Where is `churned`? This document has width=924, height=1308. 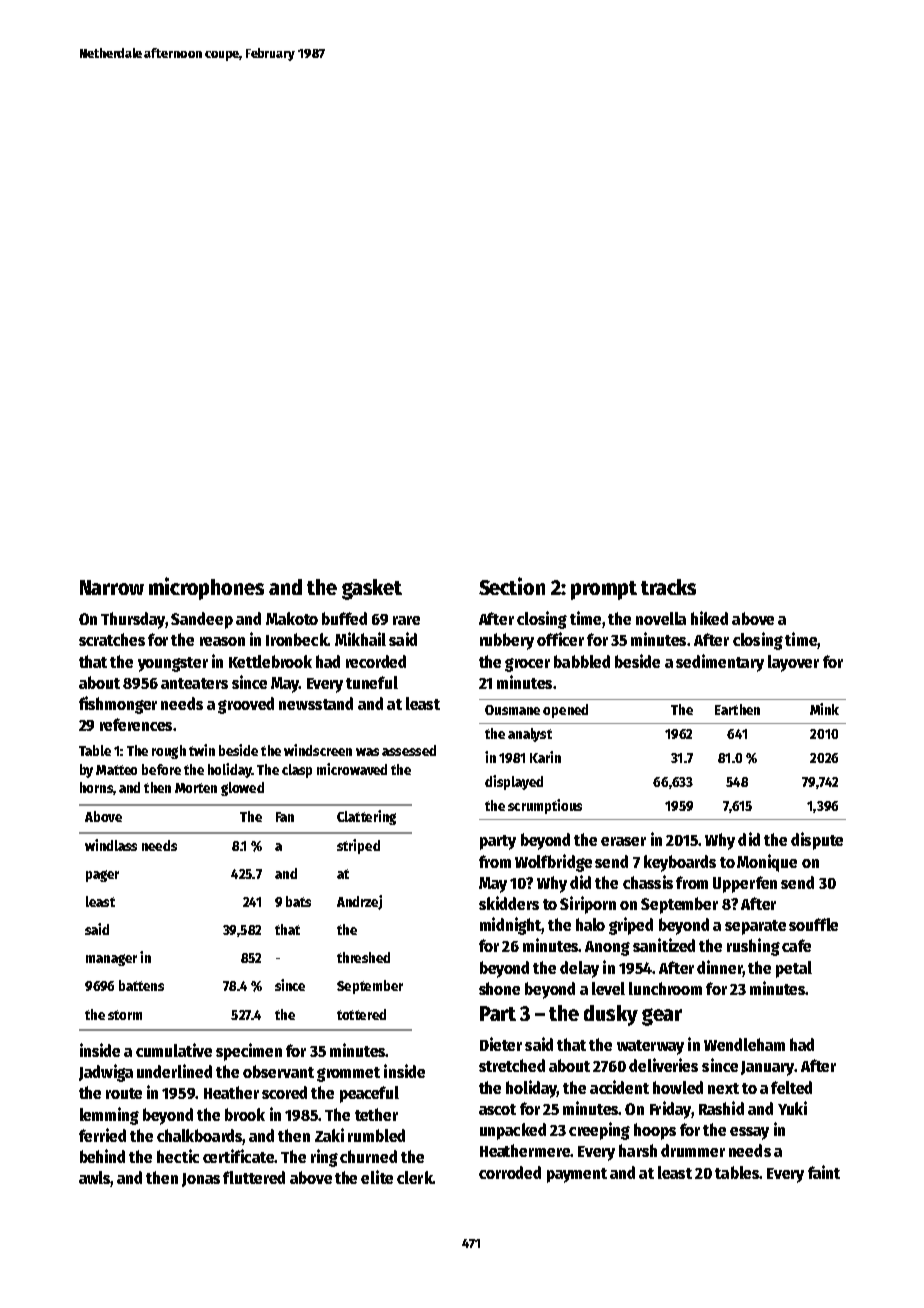
churned is located at coordinates (368, 1156).
